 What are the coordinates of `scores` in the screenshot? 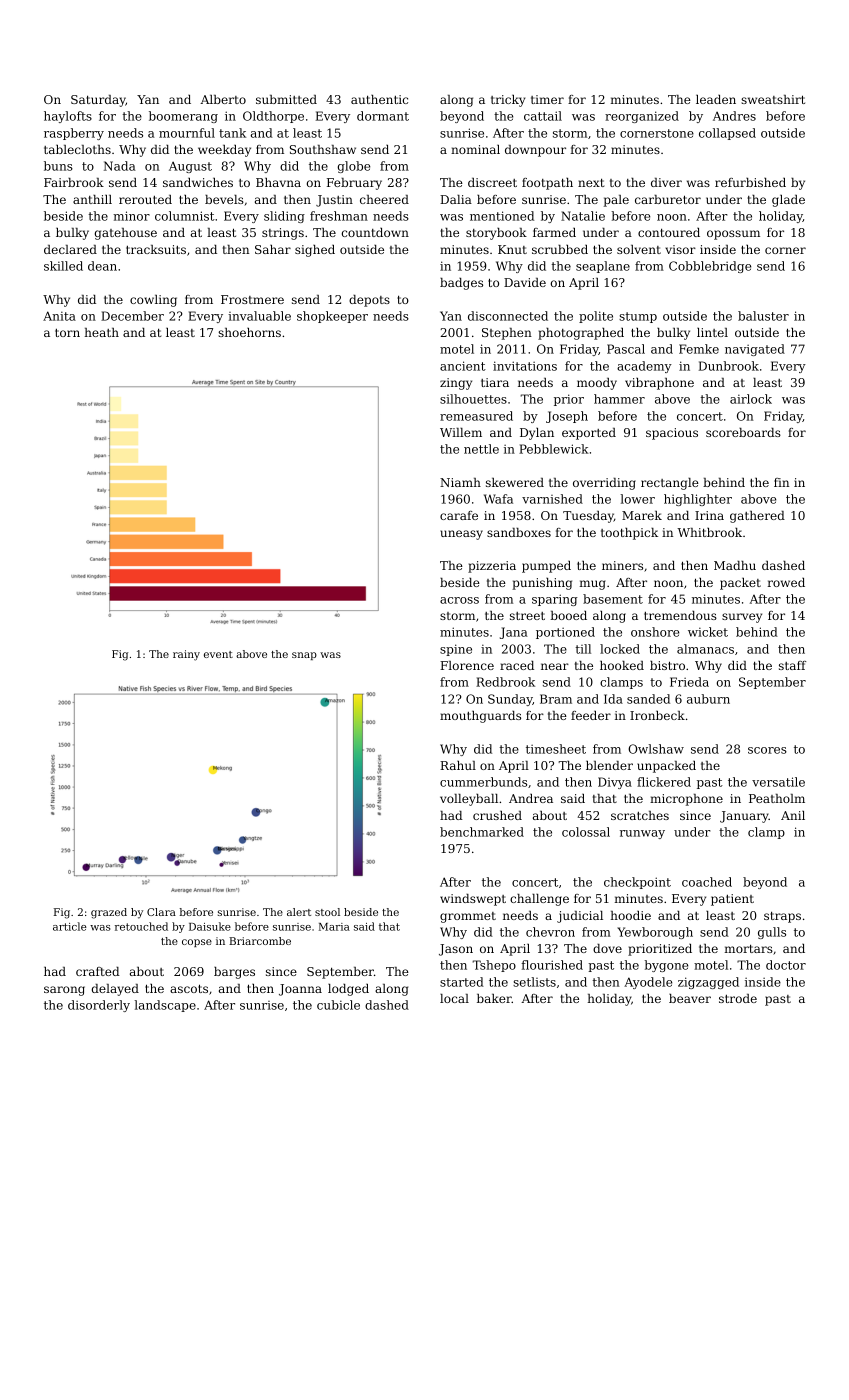 It's located at (767, 750).
